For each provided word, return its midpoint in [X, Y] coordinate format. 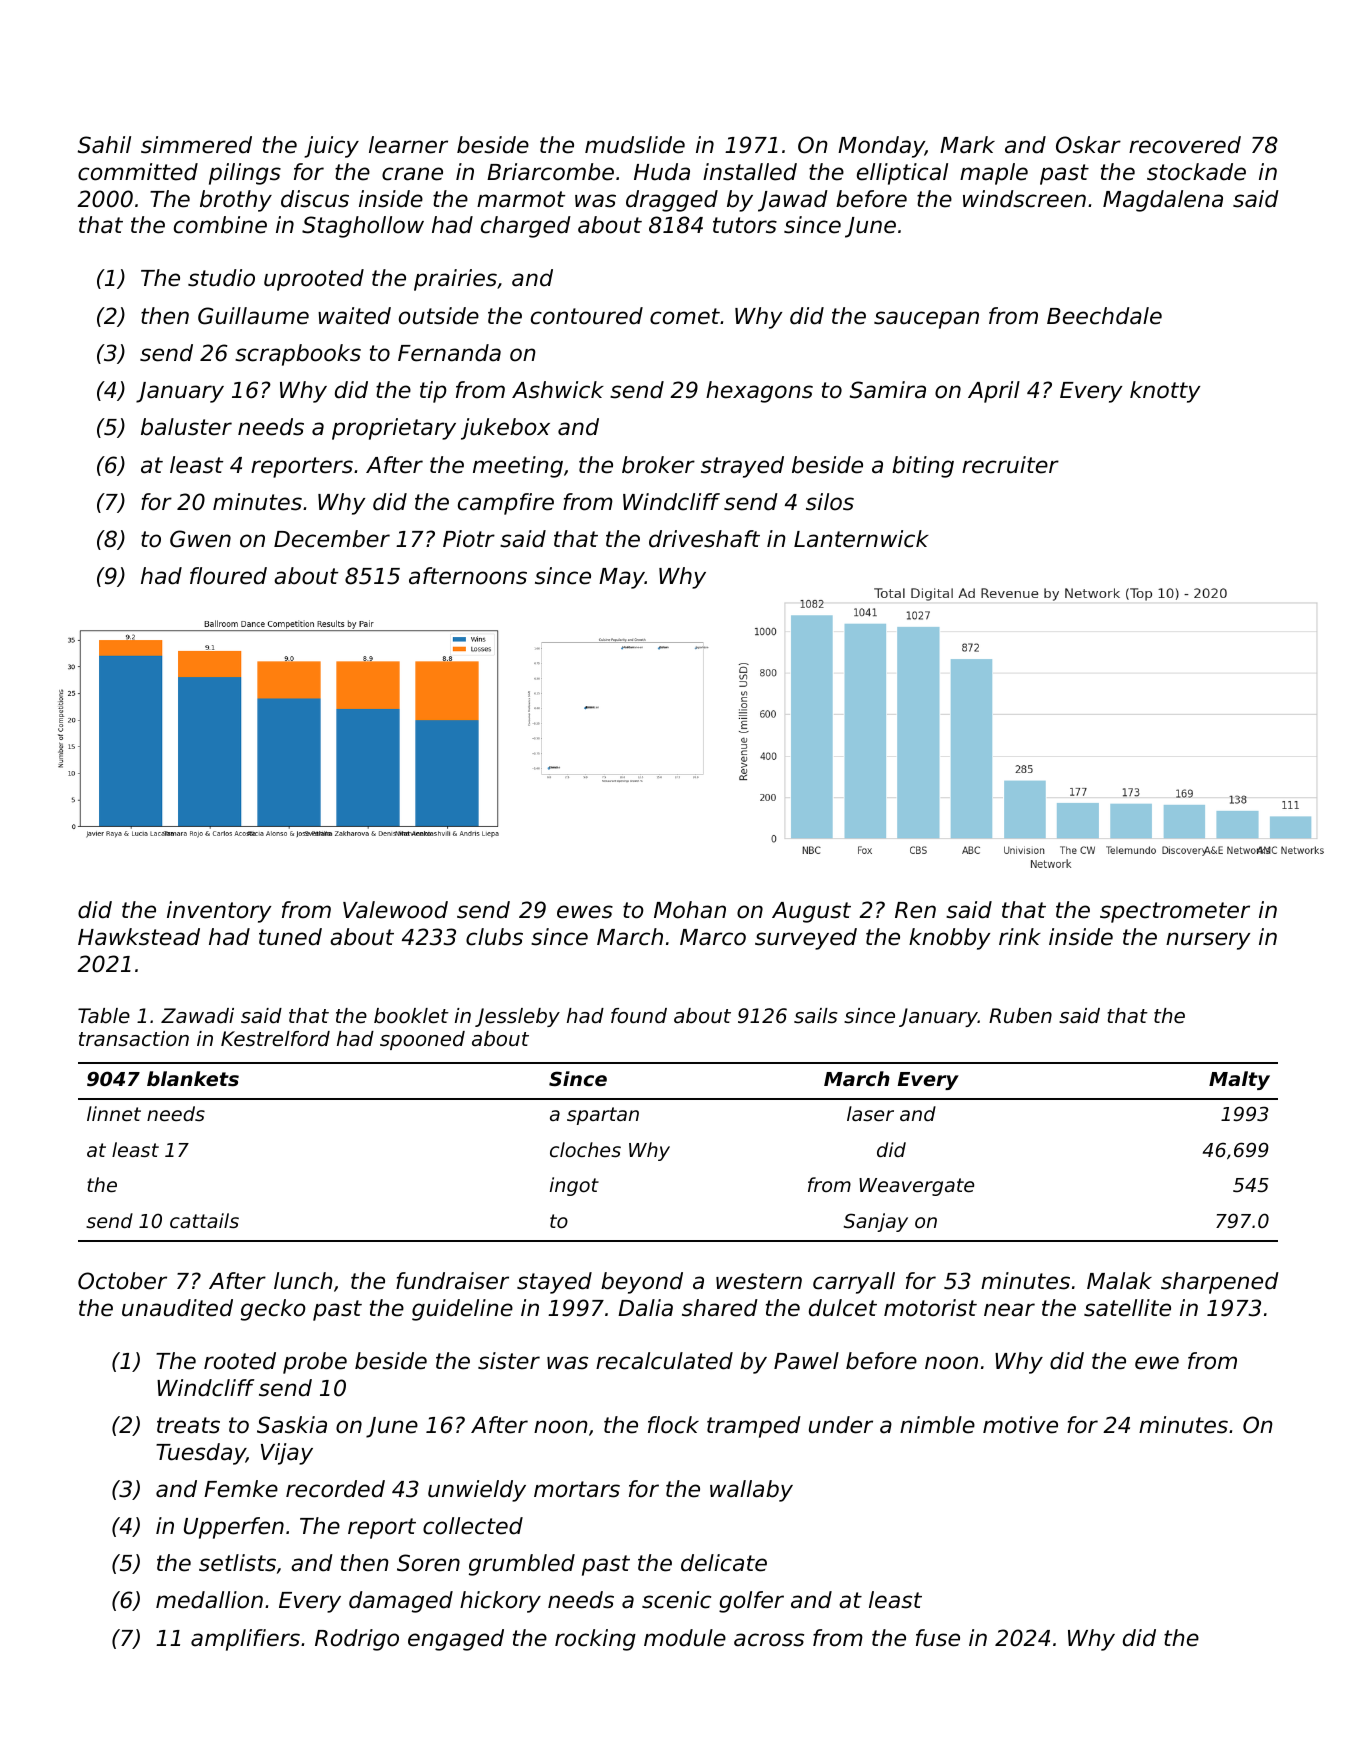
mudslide [635, 145]
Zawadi [197, 1016]
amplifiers [245, 1640]
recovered [1185, 145]
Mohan [690, 910]
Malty [1239, 1080]
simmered [196, 145]
